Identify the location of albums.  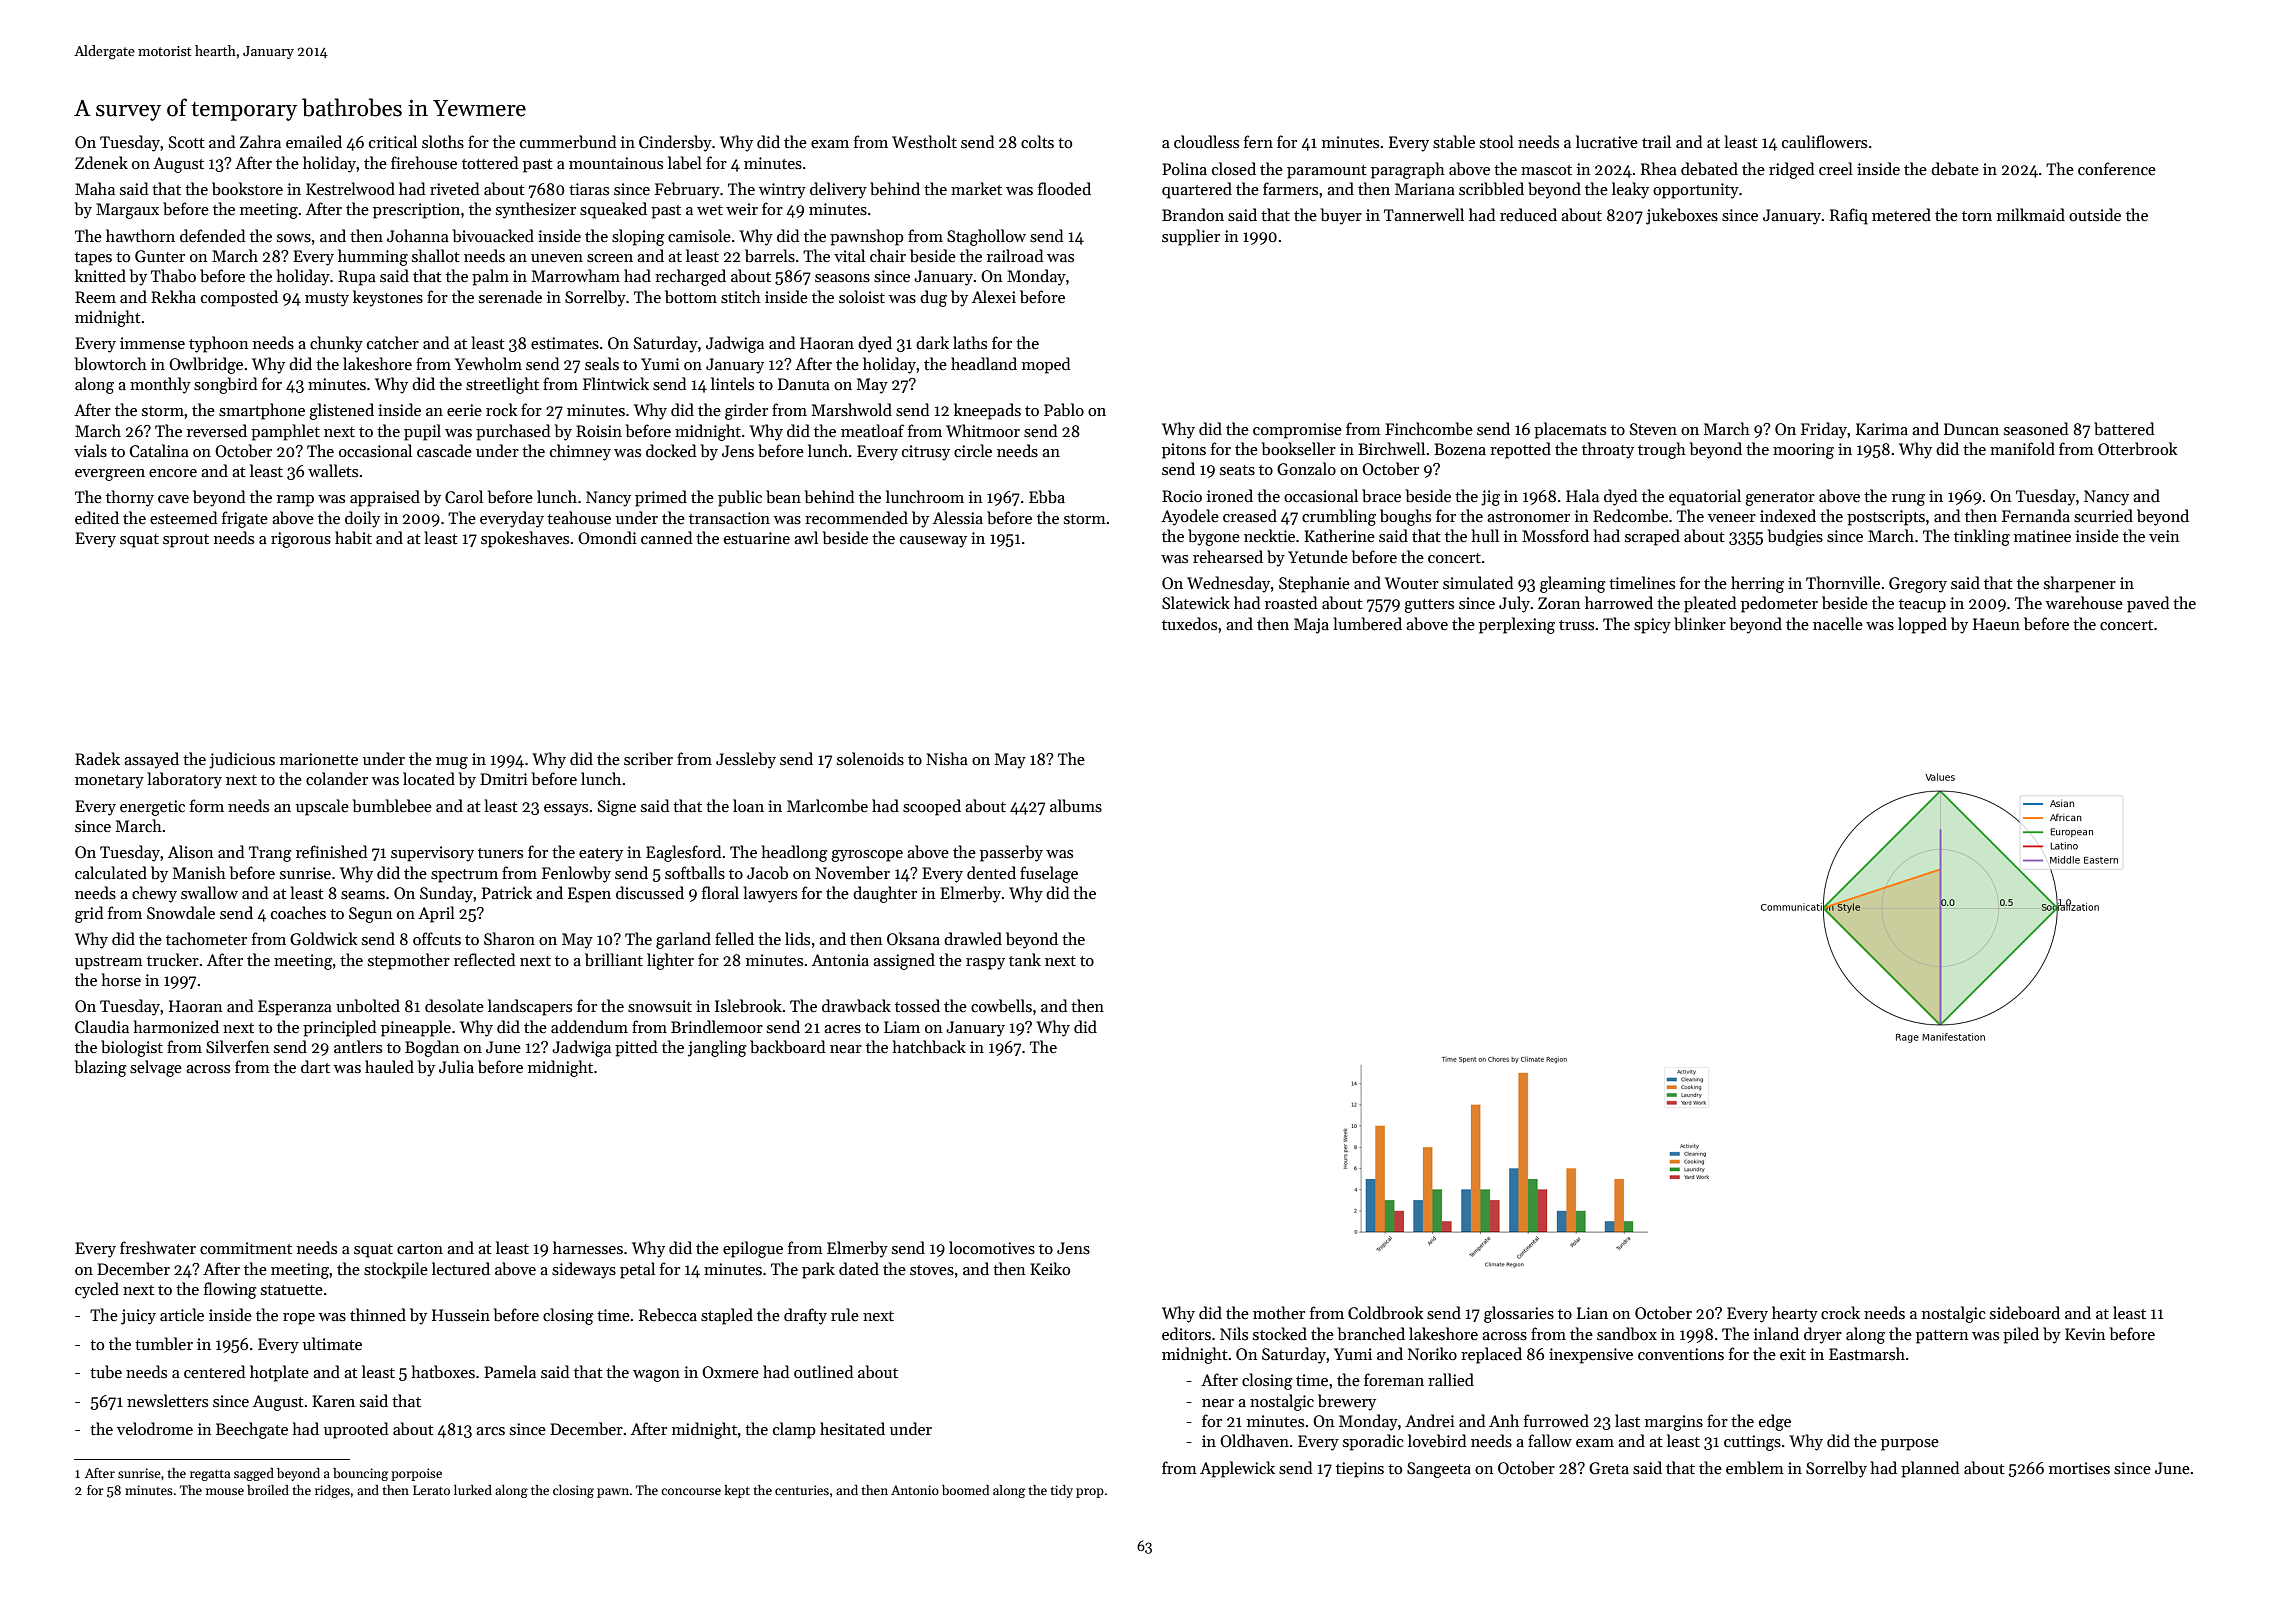
(1076, 806).
